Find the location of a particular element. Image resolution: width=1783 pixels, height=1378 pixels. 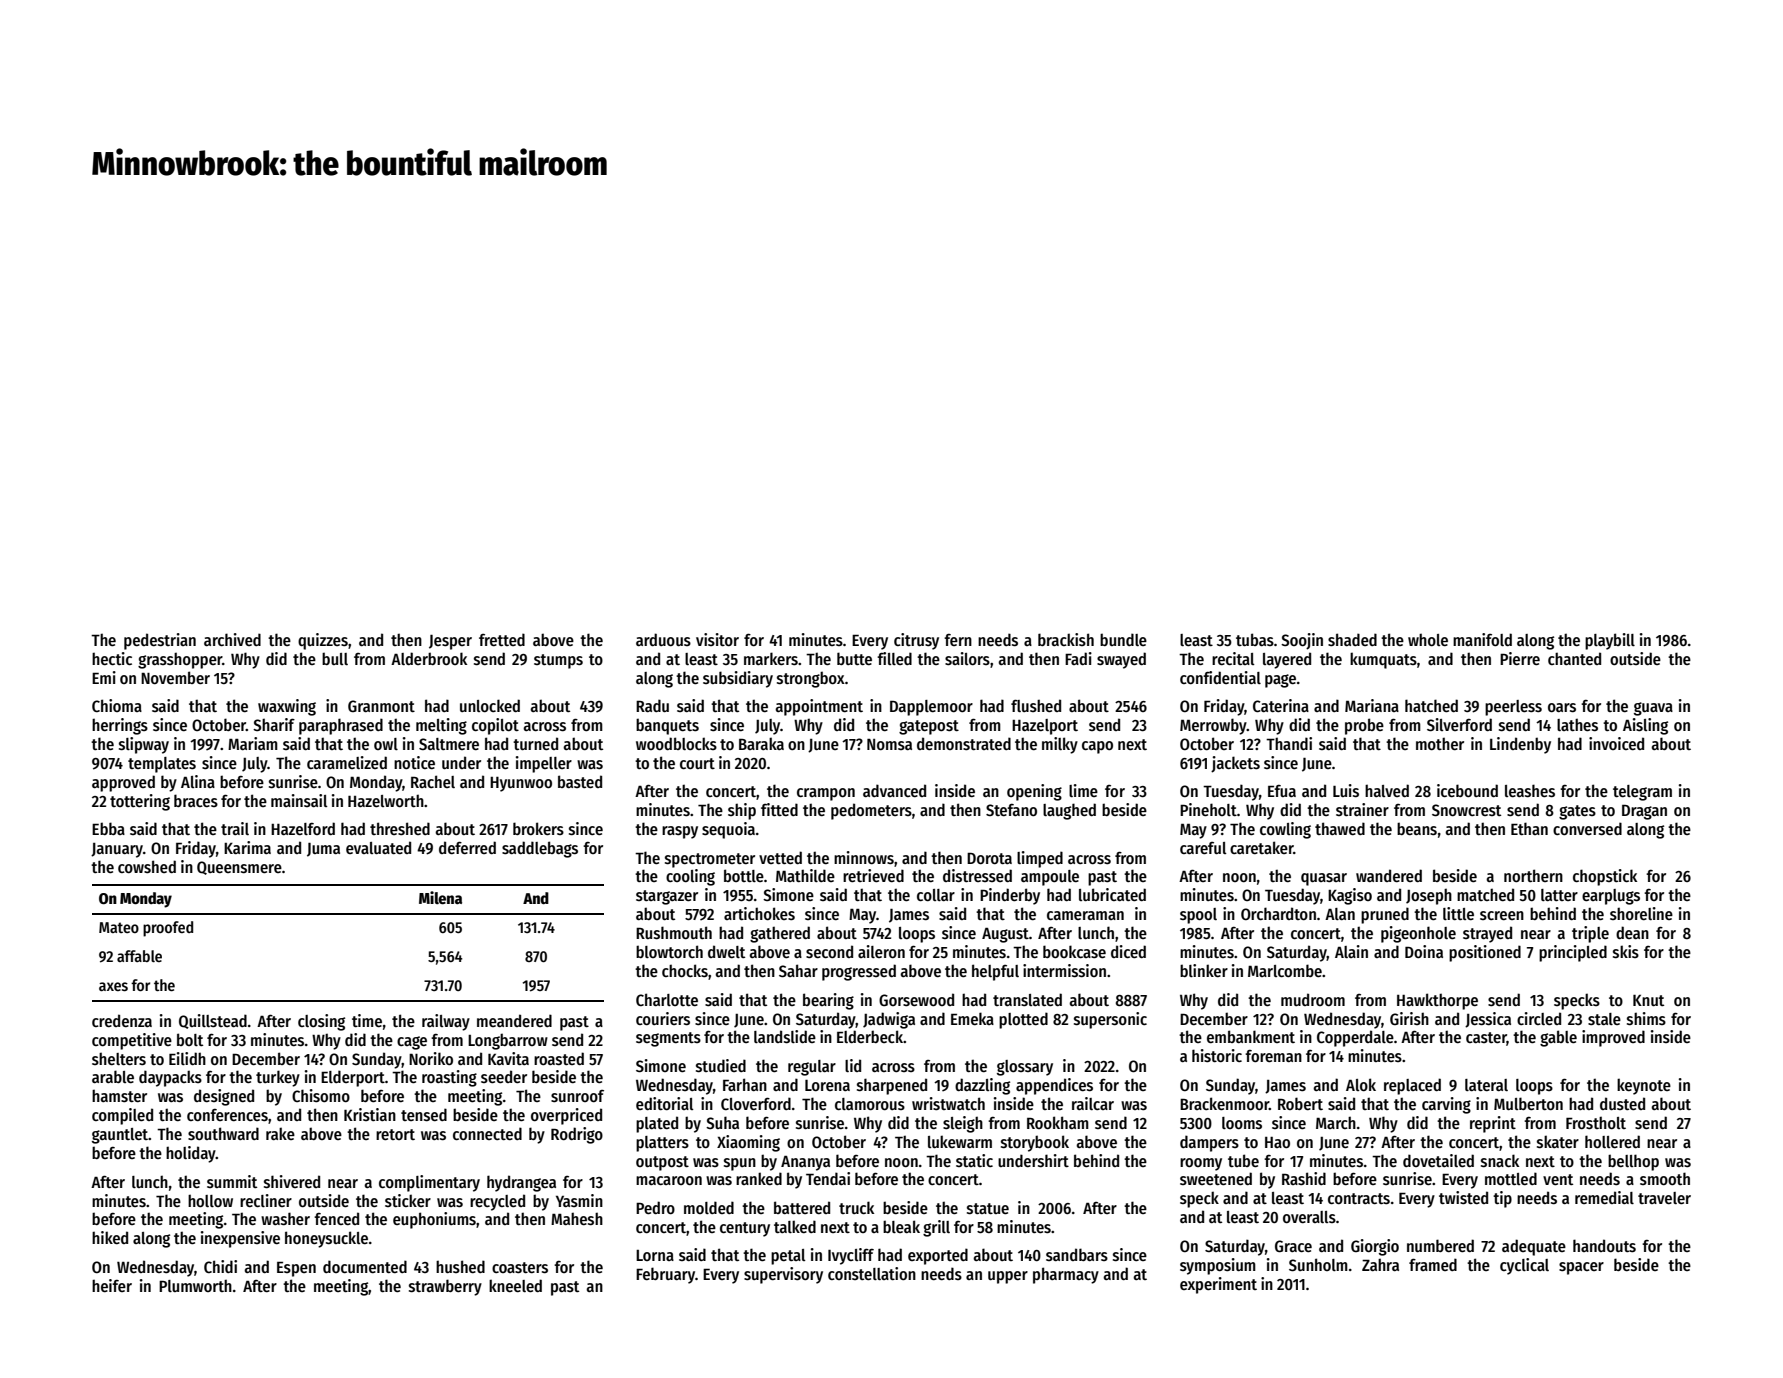

stumps is located at coordinates (558, 661).
